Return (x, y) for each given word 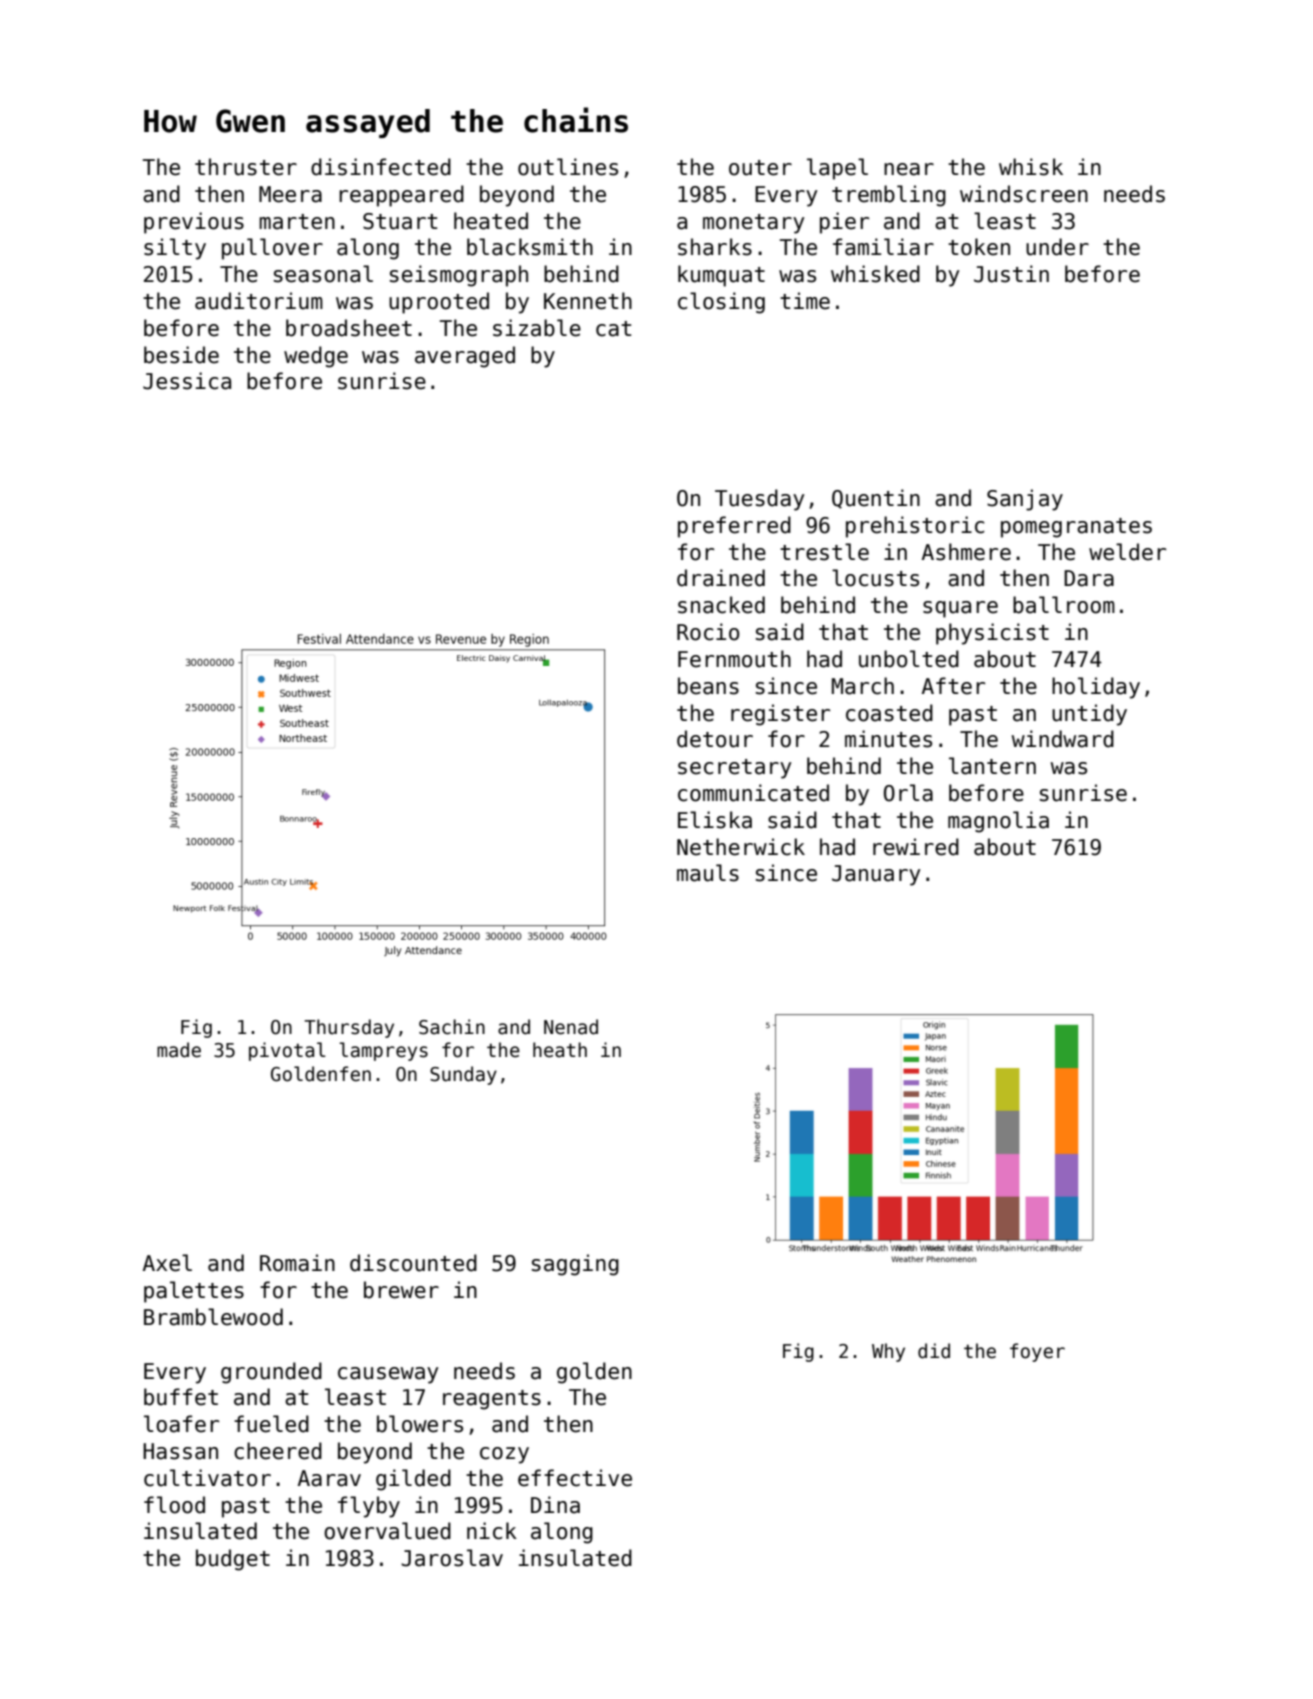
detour (715, 739)
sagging (575, 1265)
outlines (568, 167)
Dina (555, 1505)
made (179, 1050)
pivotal (287, 1051)
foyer (1037, 1352)
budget (233, 1560)
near (909, 169)
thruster (246, 167)
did (934, 1351)
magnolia (998, 822)
